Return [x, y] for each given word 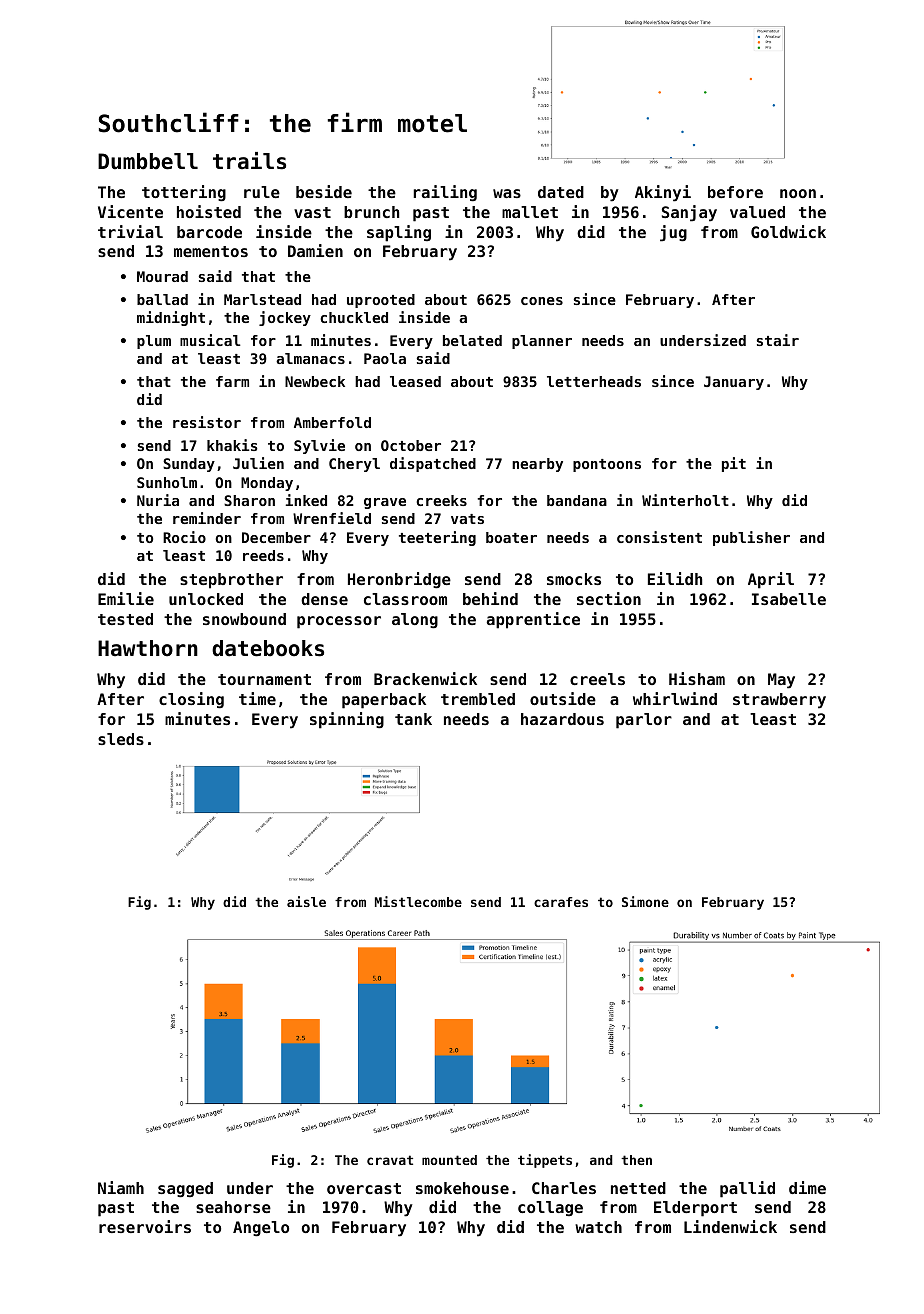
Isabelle [789, 599]
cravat [390, 1160]
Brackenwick [425, 678]
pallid [747, 1189]
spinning [347, 720]
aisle [306, 901]
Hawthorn [148, 648]
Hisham [697, 678]
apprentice [533, 620]
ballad [162, 299]
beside [324, 191]
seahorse [233, 1207]
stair [778, 340]
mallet [530, 212]
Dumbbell [148, 161]
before [735, 192]
